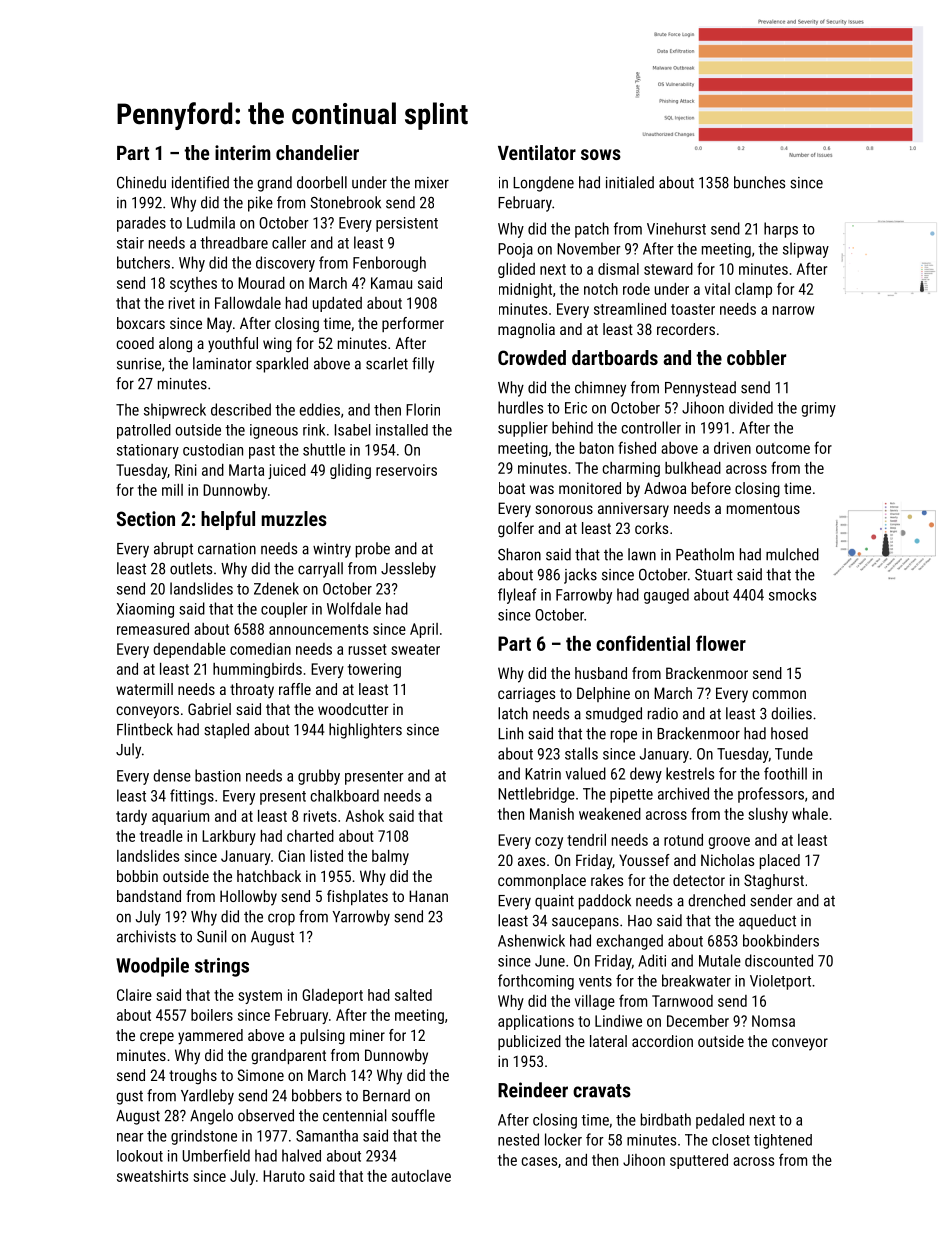 The width and height of the page is (952, 1233). Describe the element at coordinates (260, 997) in the page. I see `system` at that location.
